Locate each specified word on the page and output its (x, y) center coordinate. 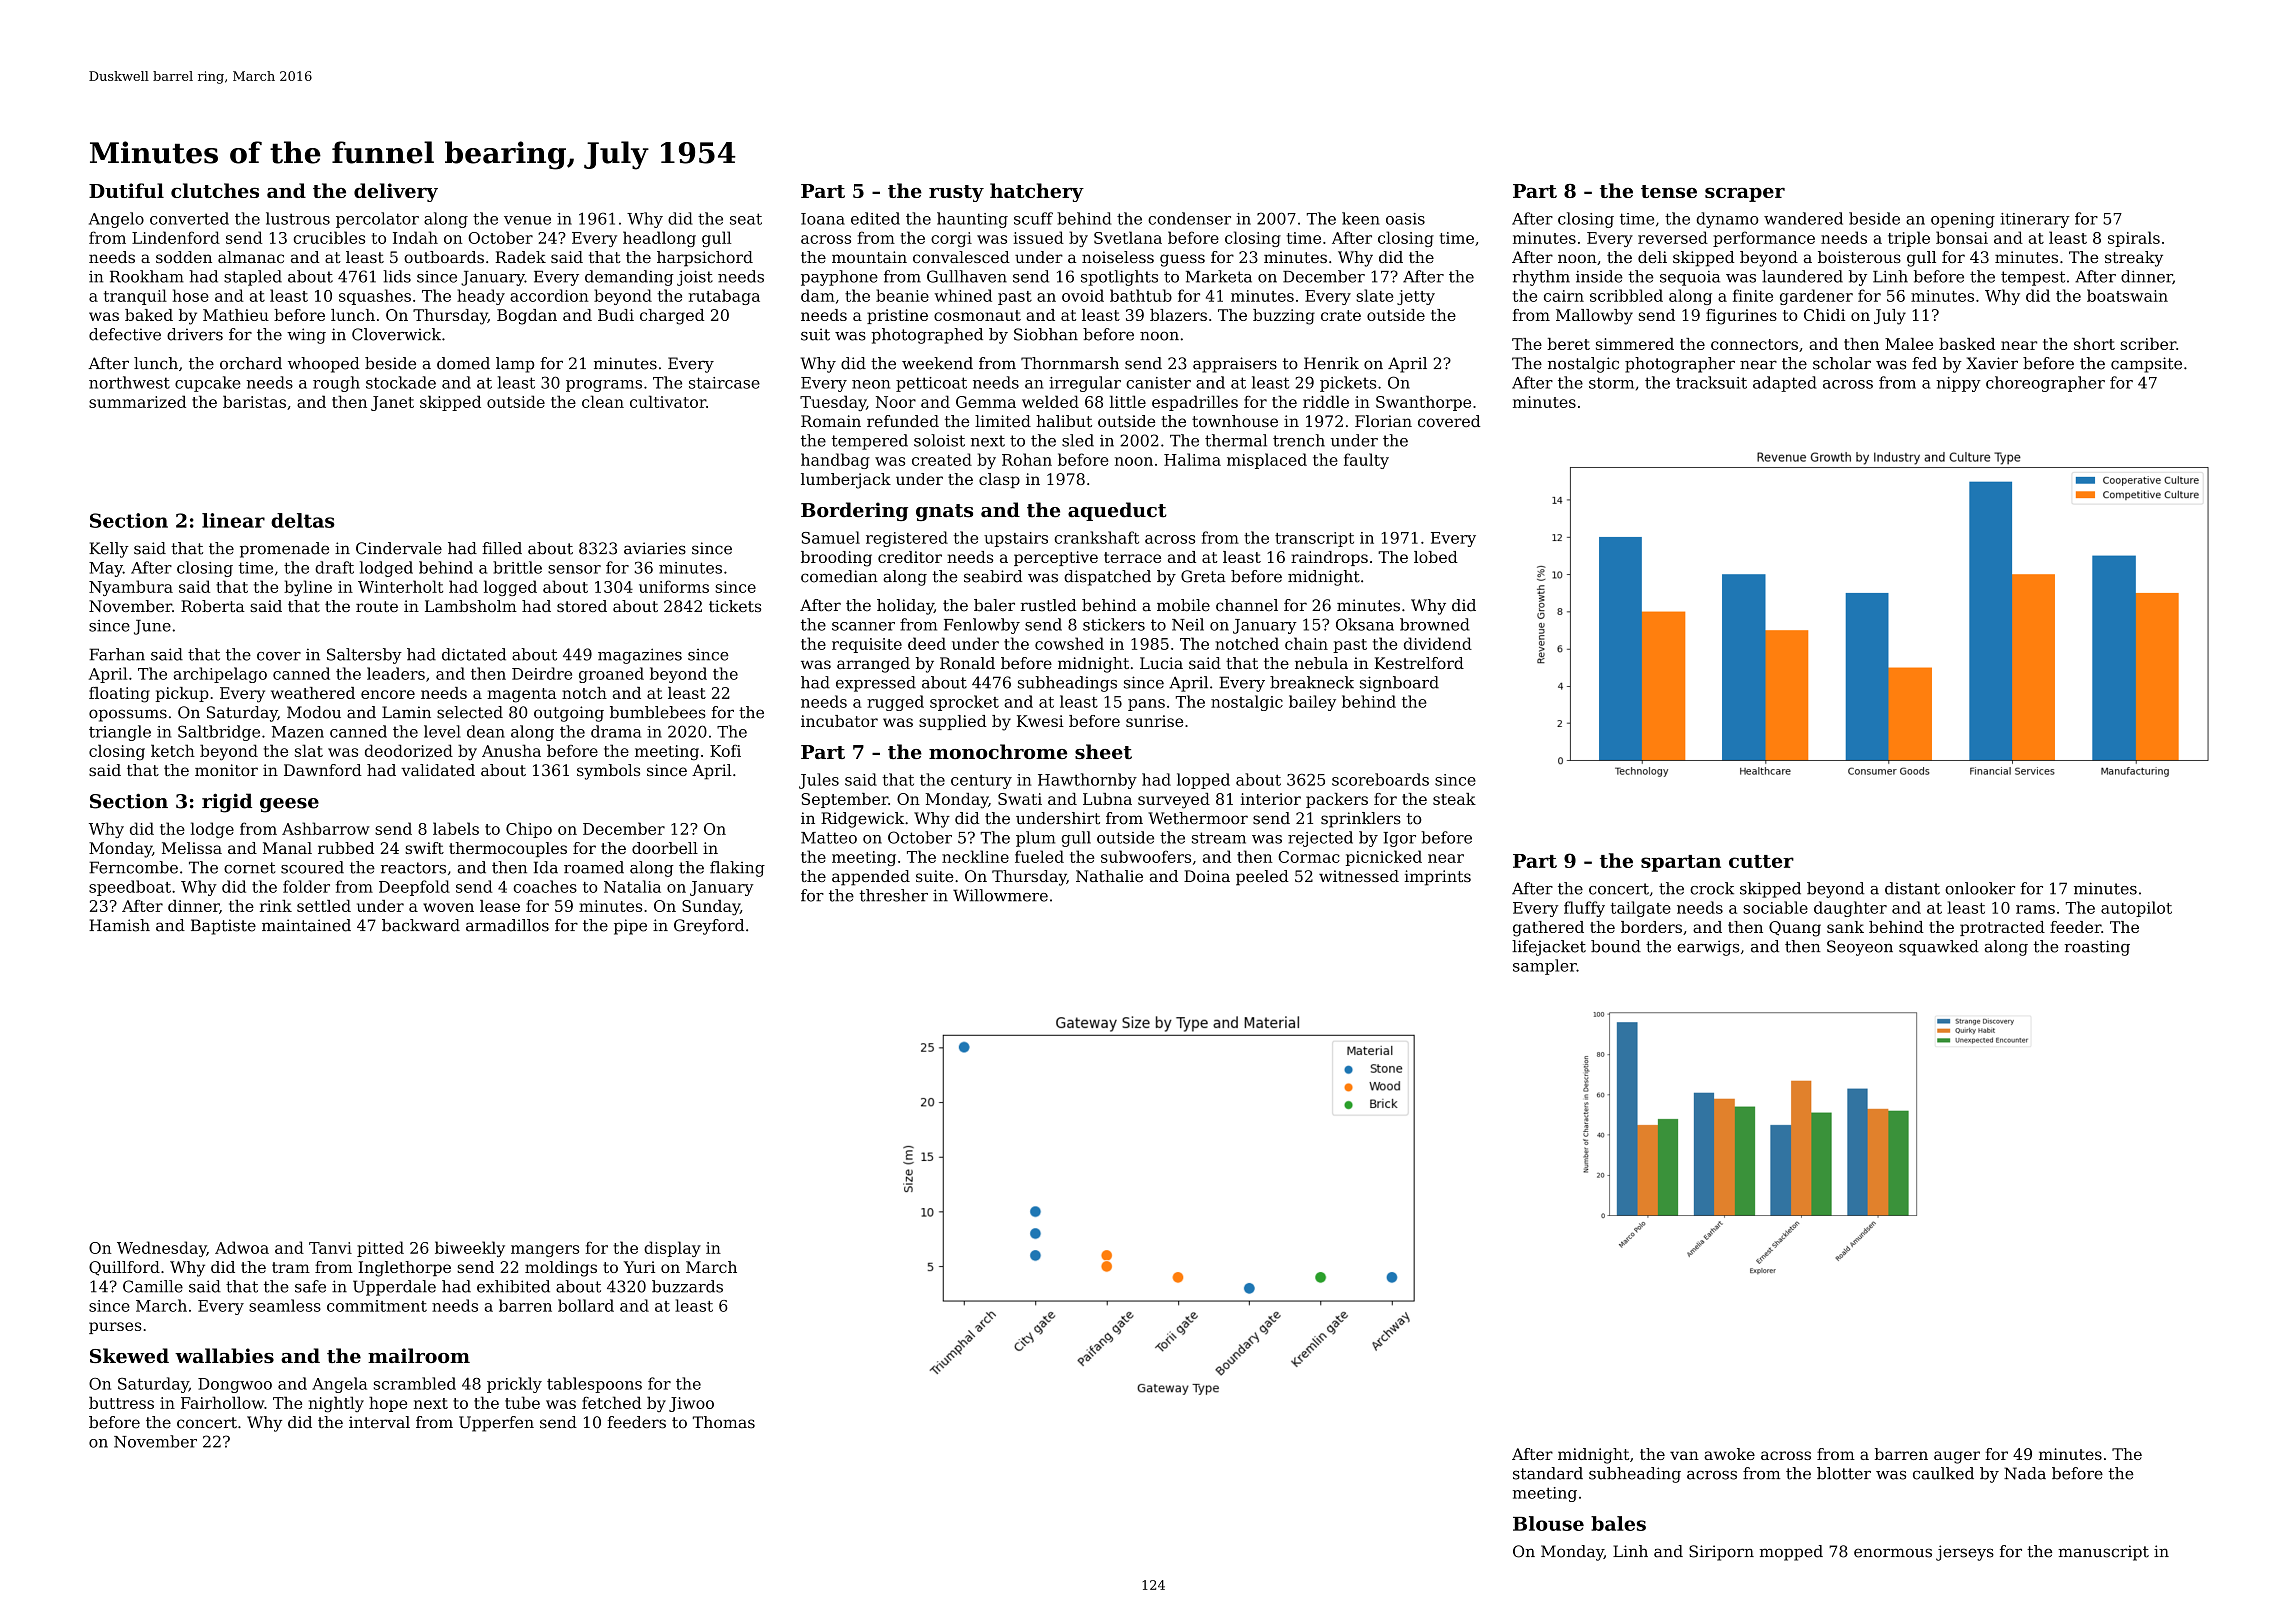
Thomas (724, 1422)
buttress (121, 1402)
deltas (303, 520)
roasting (2097, 948)
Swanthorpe (1423, 403)
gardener (1816, 297)
